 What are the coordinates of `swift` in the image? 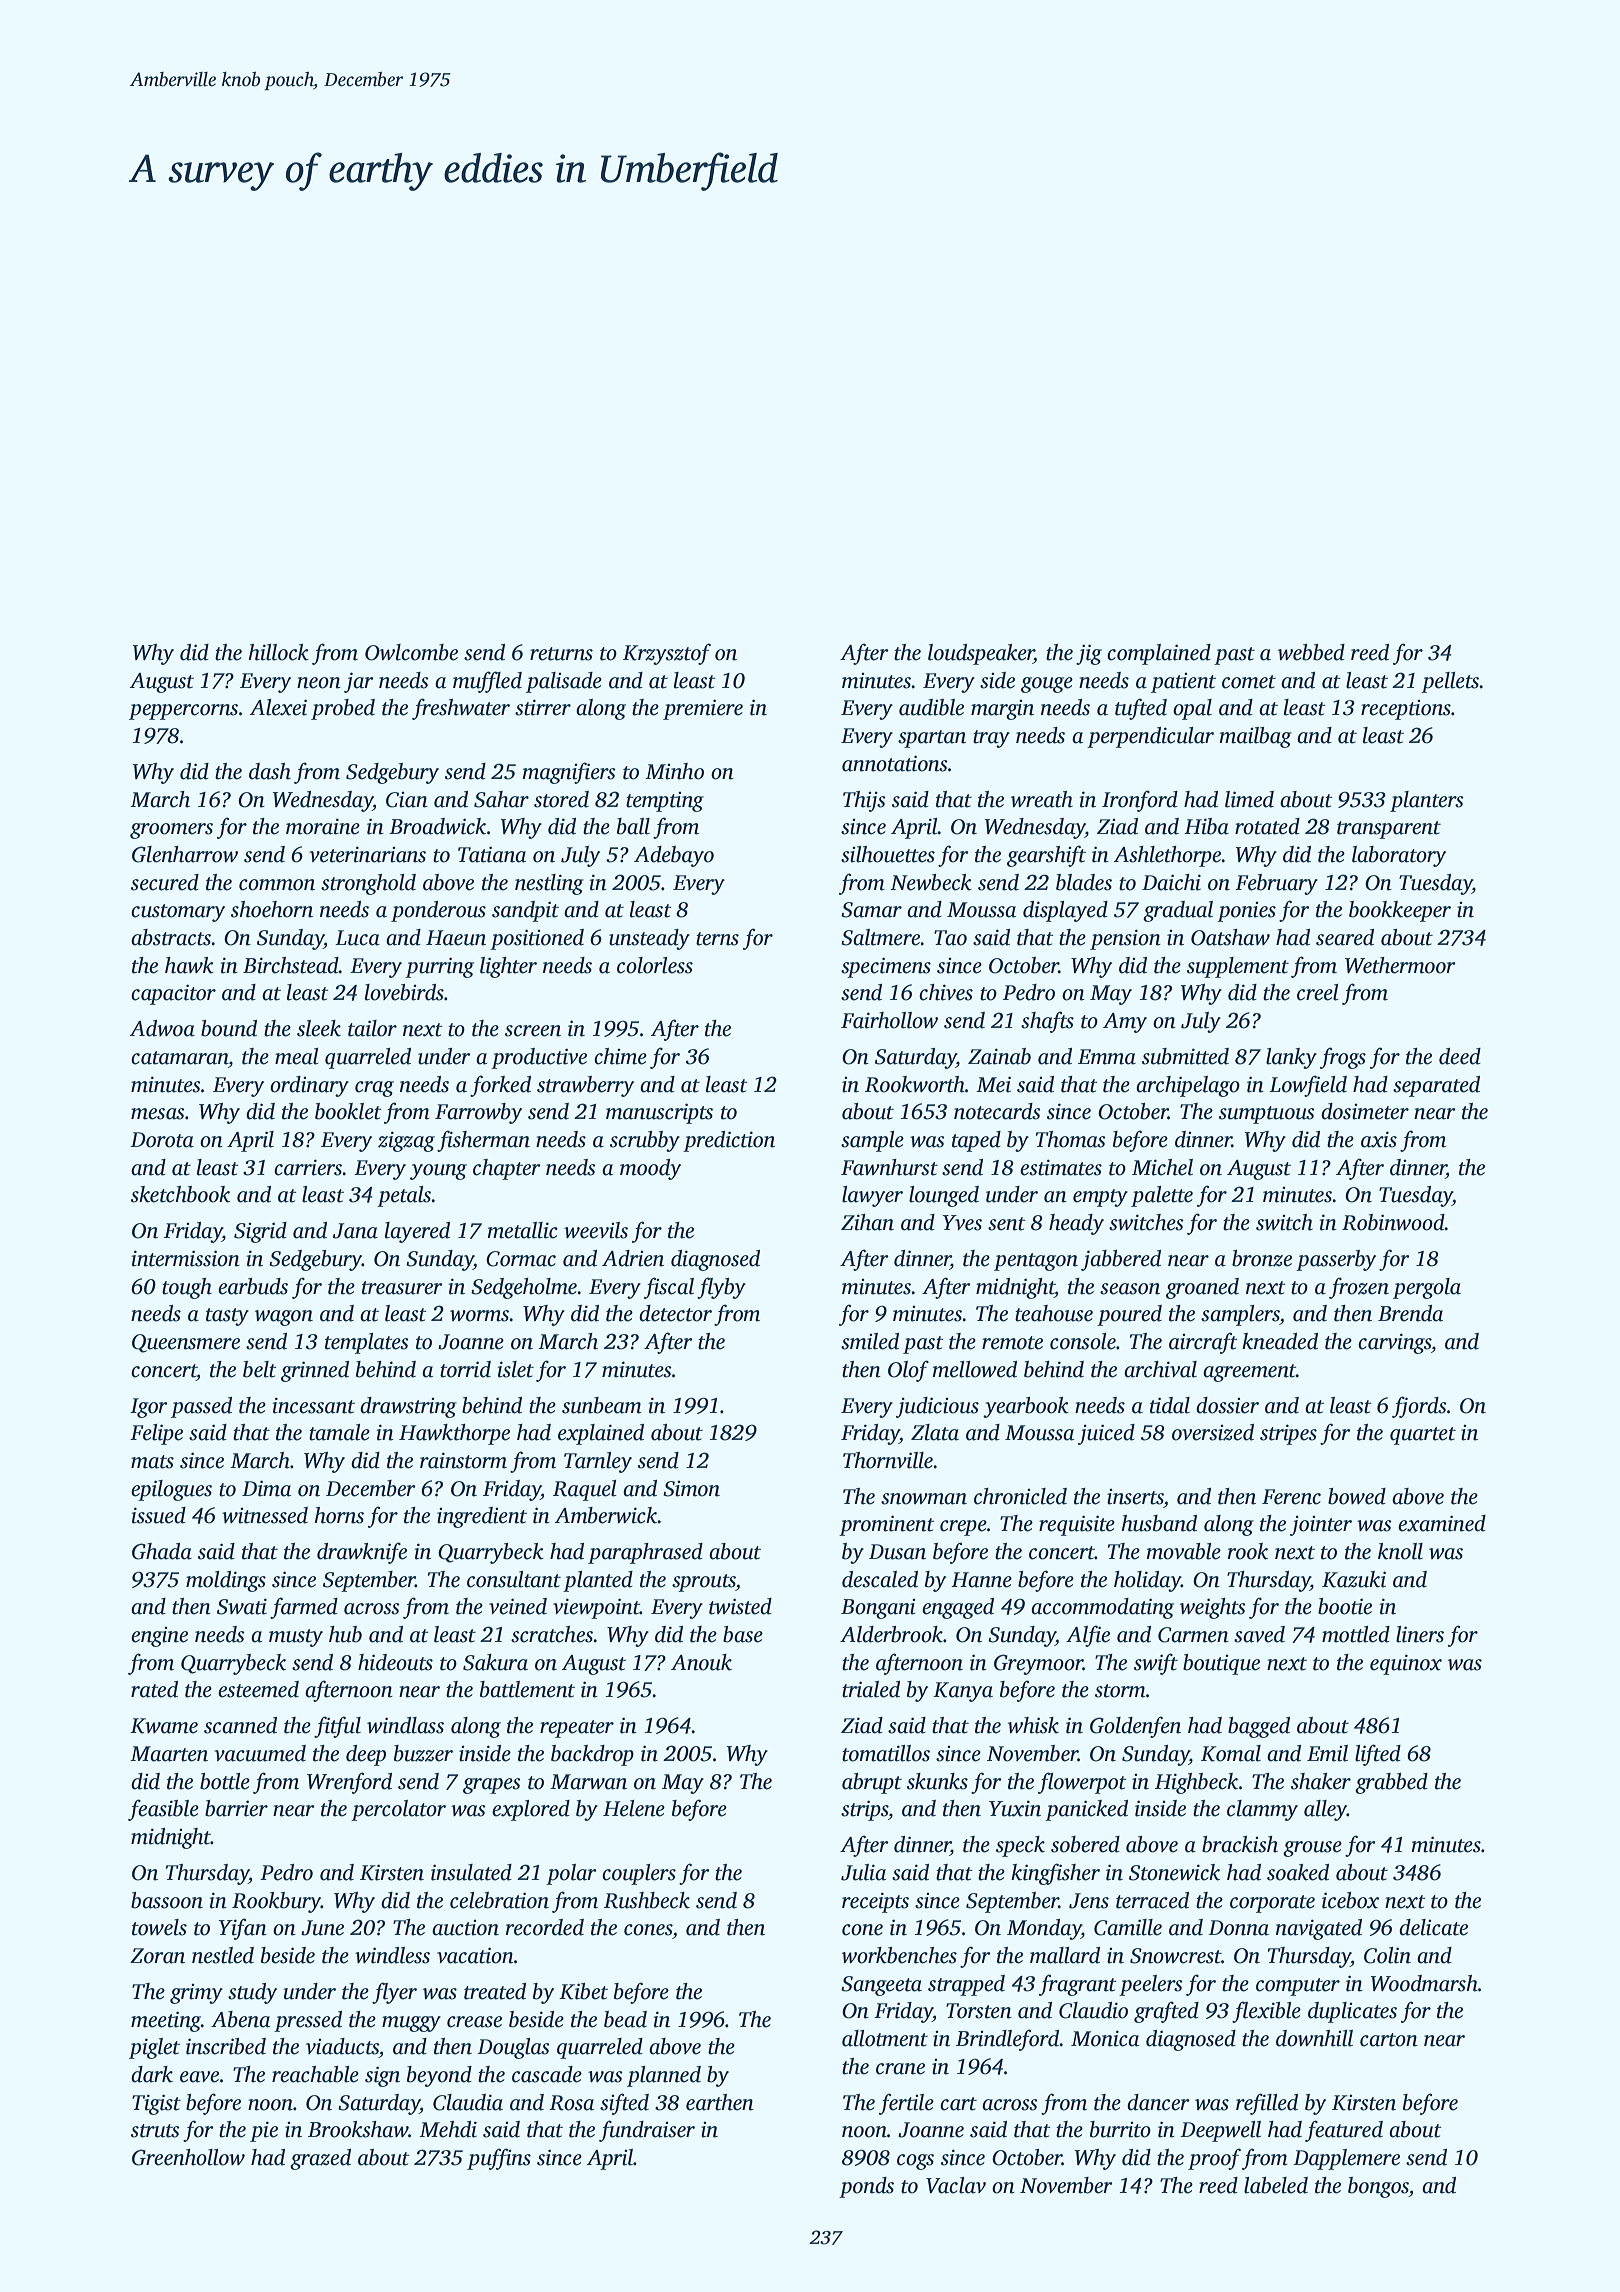 It's located at (1156, 1664).
